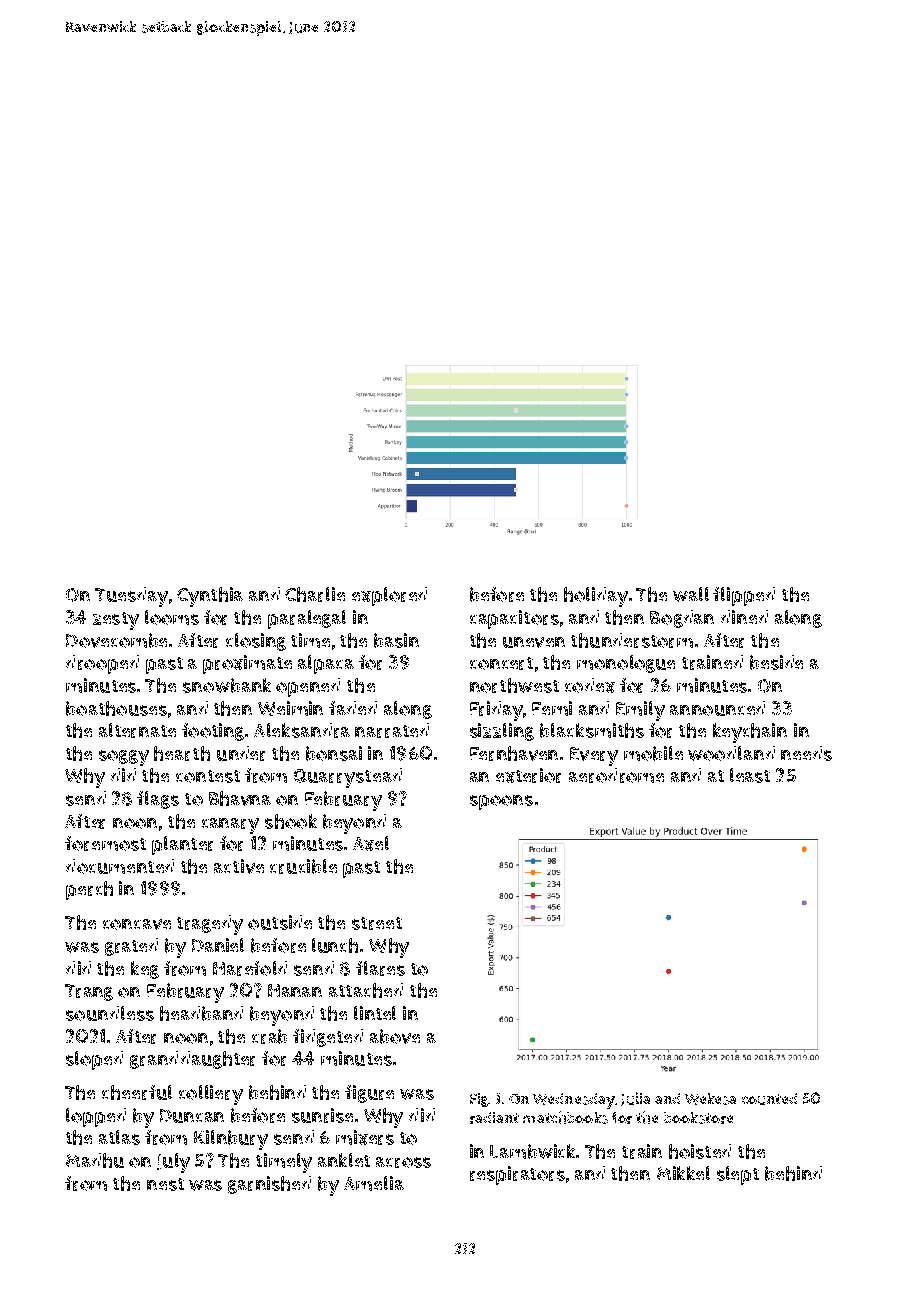 Image resolution: width=908 pixels, height=1316 pixels. What do you see at coordinates (750, 775) in the screenshot?
I see `least` at bounding box center [750, 775].
